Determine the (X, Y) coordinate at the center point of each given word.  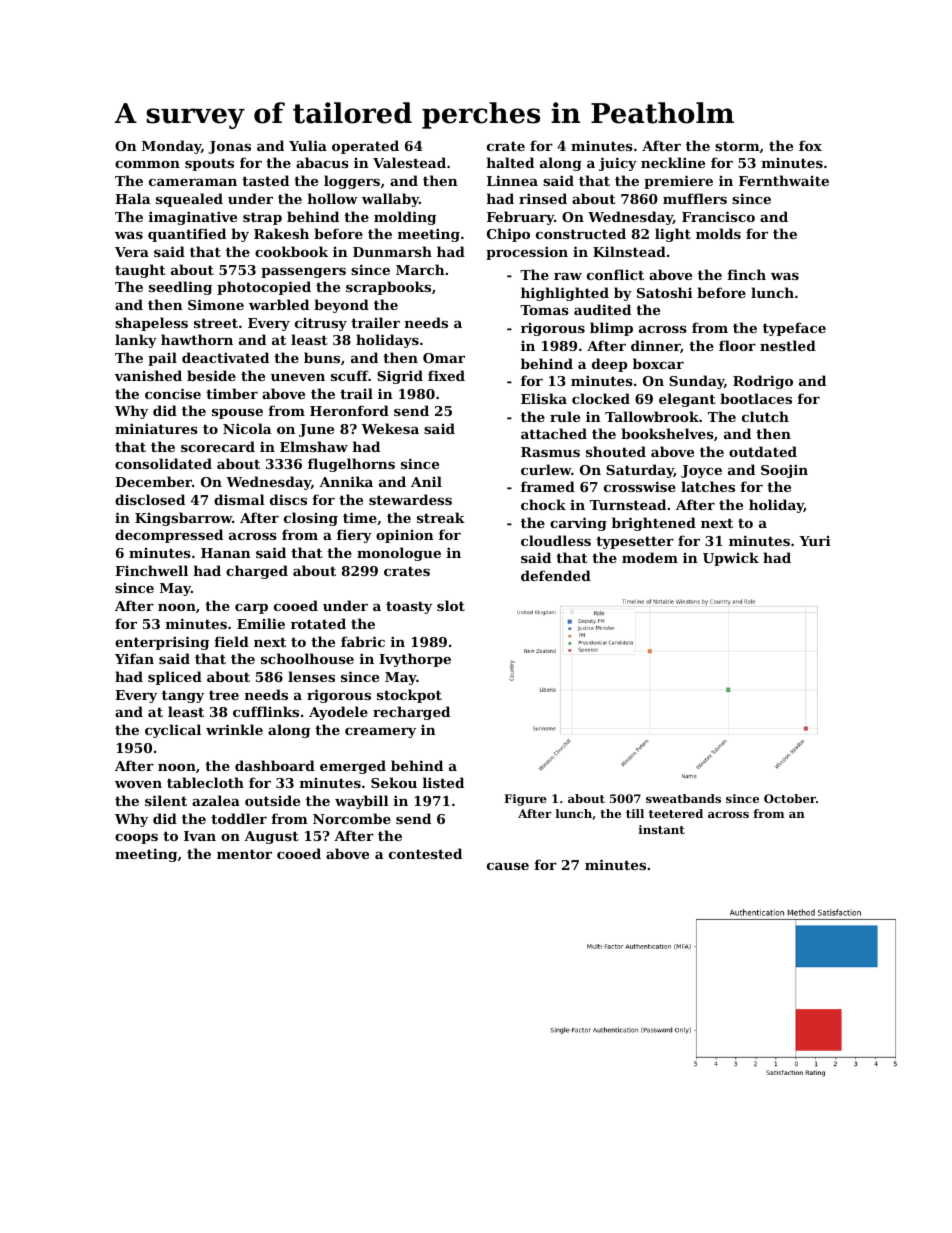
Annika (346, 481)
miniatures (156, 428)
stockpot (409, 696)
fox (810, 145)
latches (708, 486)
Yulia (308, 145)
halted (510, 162)
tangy (183, 696)
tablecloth (205, 782)
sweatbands (683, 798)
